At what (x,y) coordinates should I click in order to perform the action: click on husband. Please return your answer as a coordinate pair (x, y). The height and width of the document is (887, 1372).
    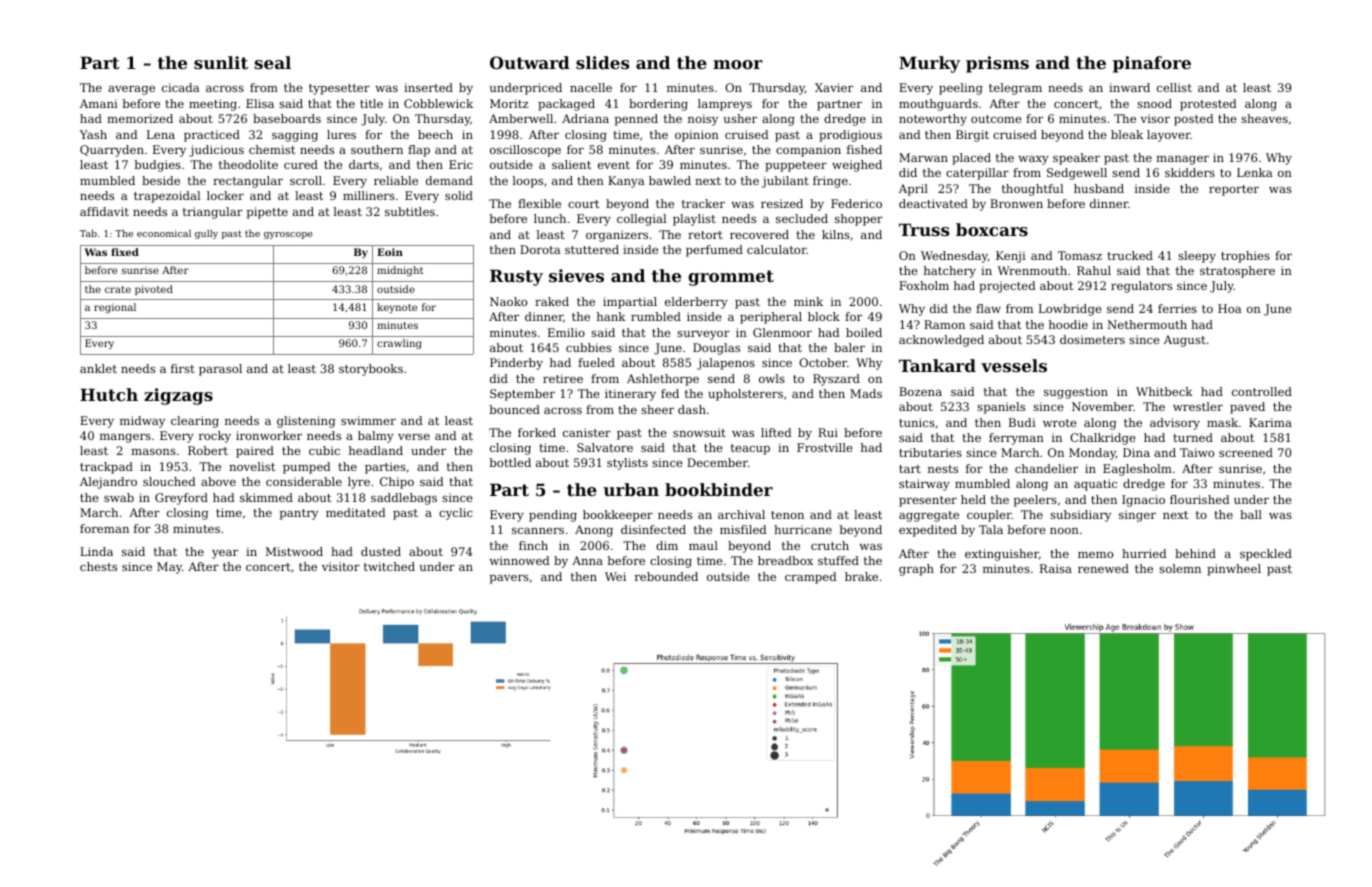
    Looking at the image, I should click on (1099, 188).
